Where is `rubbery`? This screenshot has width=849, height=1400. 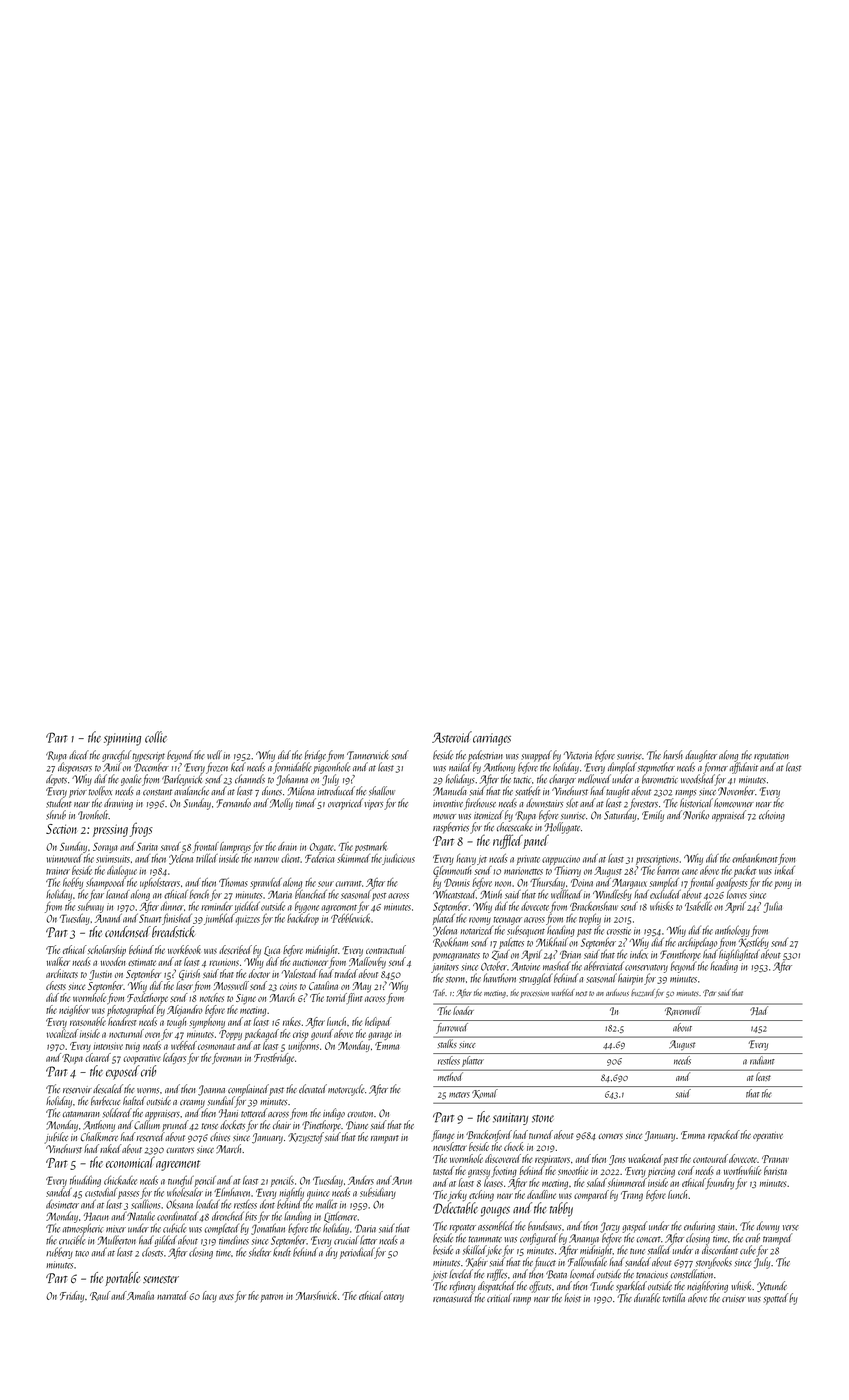
rubbery is located at coordinates (59, 1253).
